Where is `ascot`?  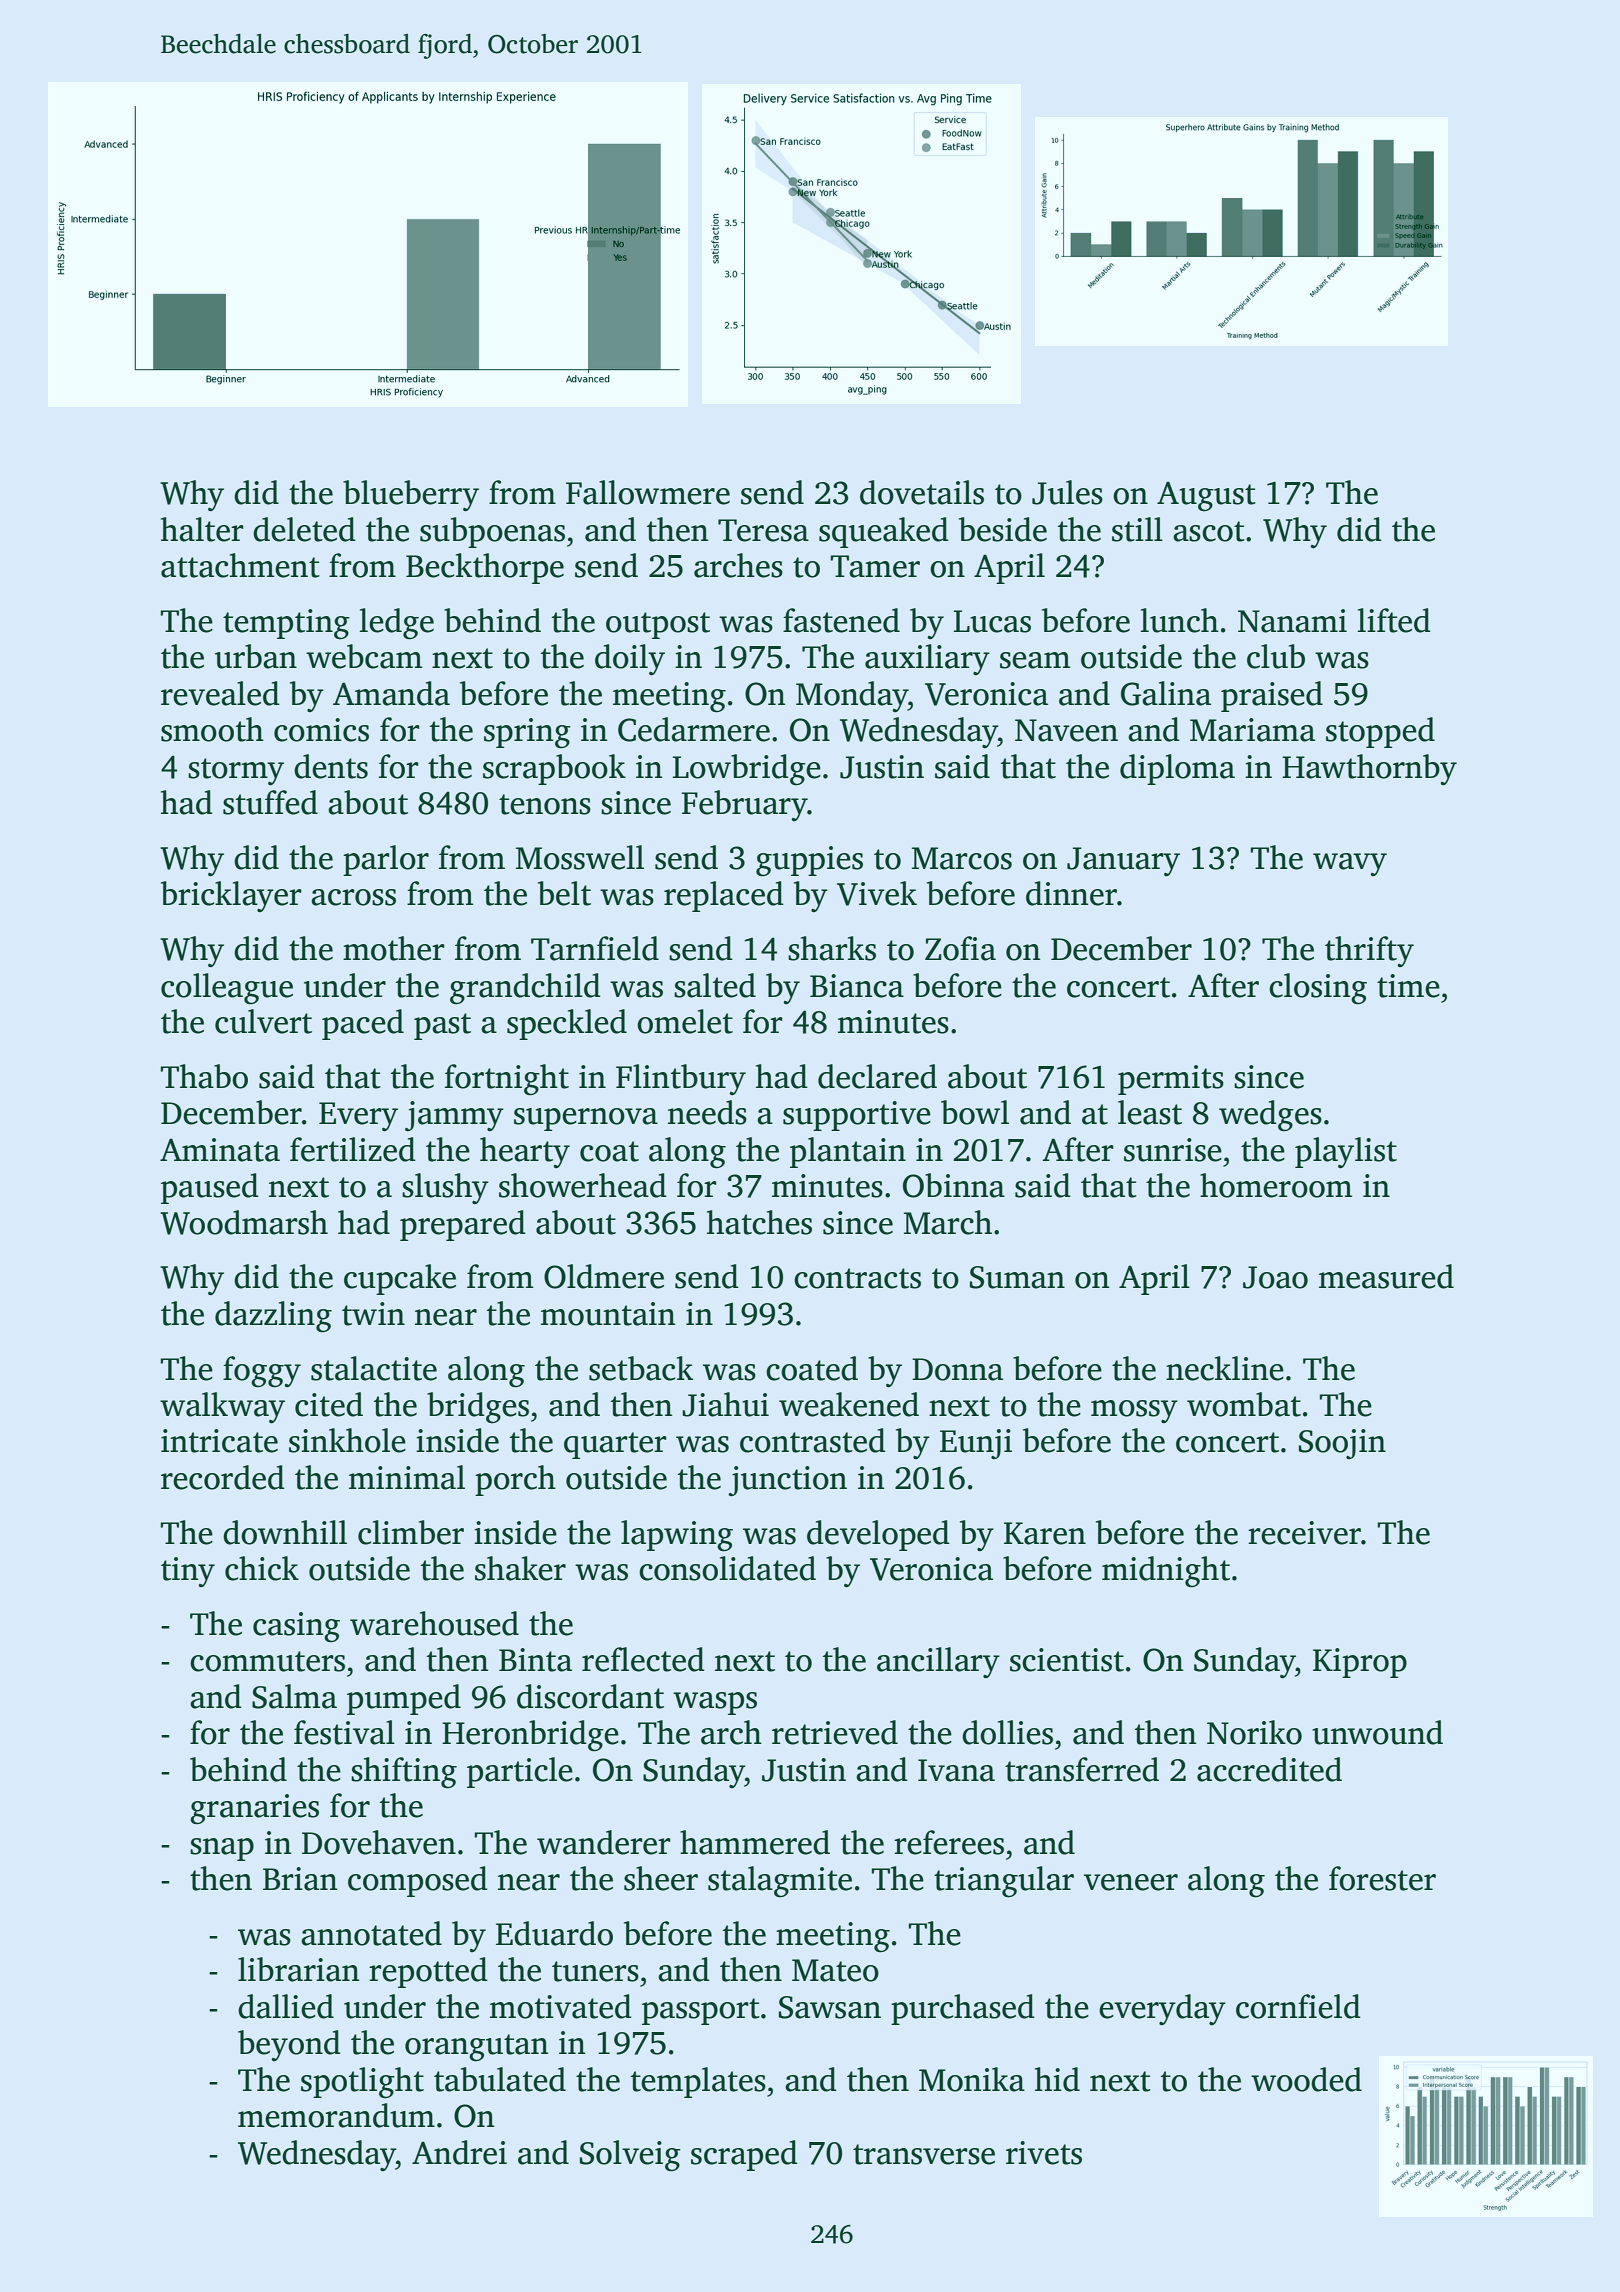 ascot is located at coordinates (1209, 531).
